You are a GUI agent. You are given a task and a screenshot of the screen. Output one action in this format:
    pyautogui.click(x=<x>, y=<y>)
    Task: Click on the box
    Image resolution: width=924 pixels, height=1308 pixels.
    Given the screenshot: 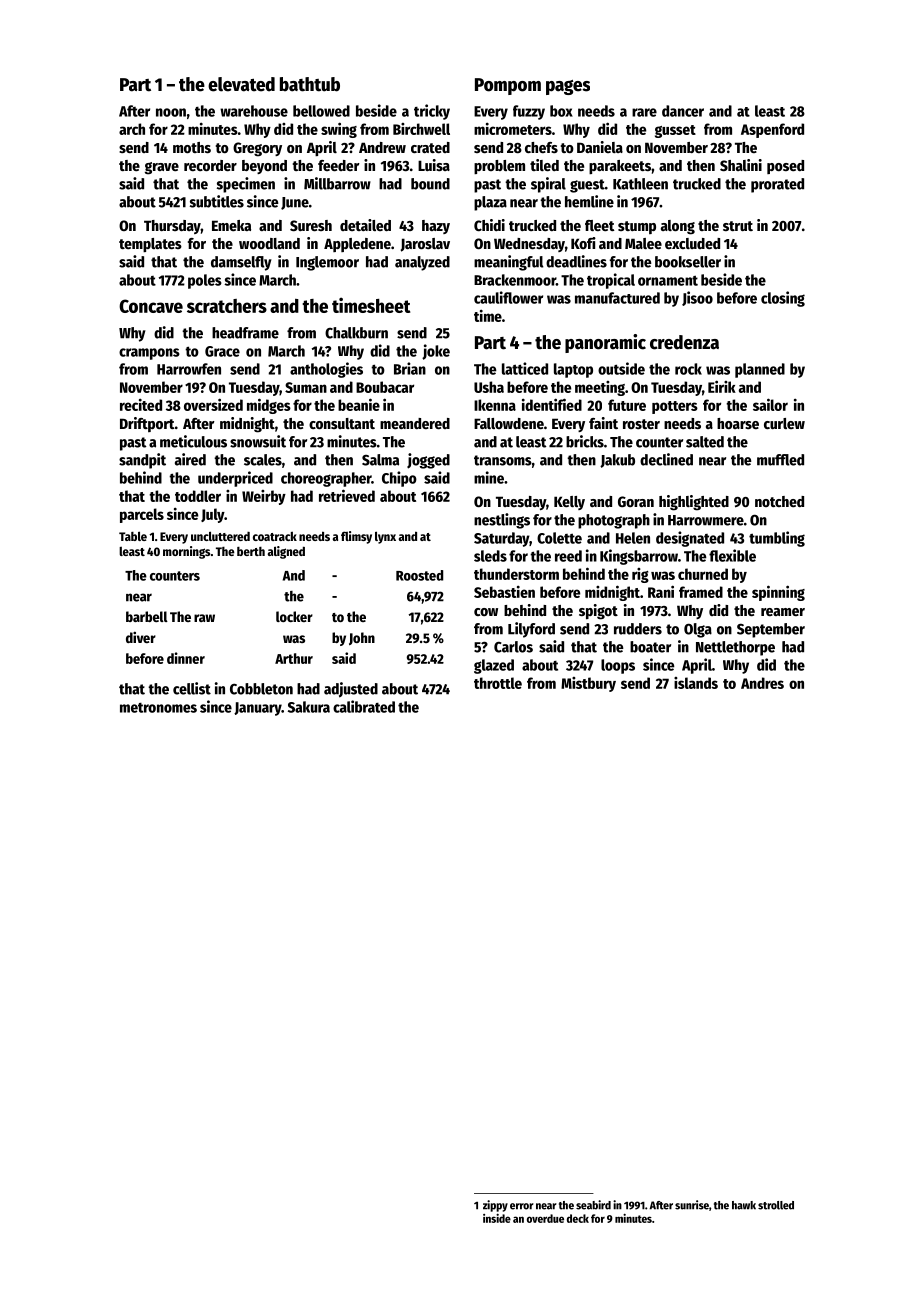 What is the action you would take?
    pyautogui.click(x=561, y=111)
